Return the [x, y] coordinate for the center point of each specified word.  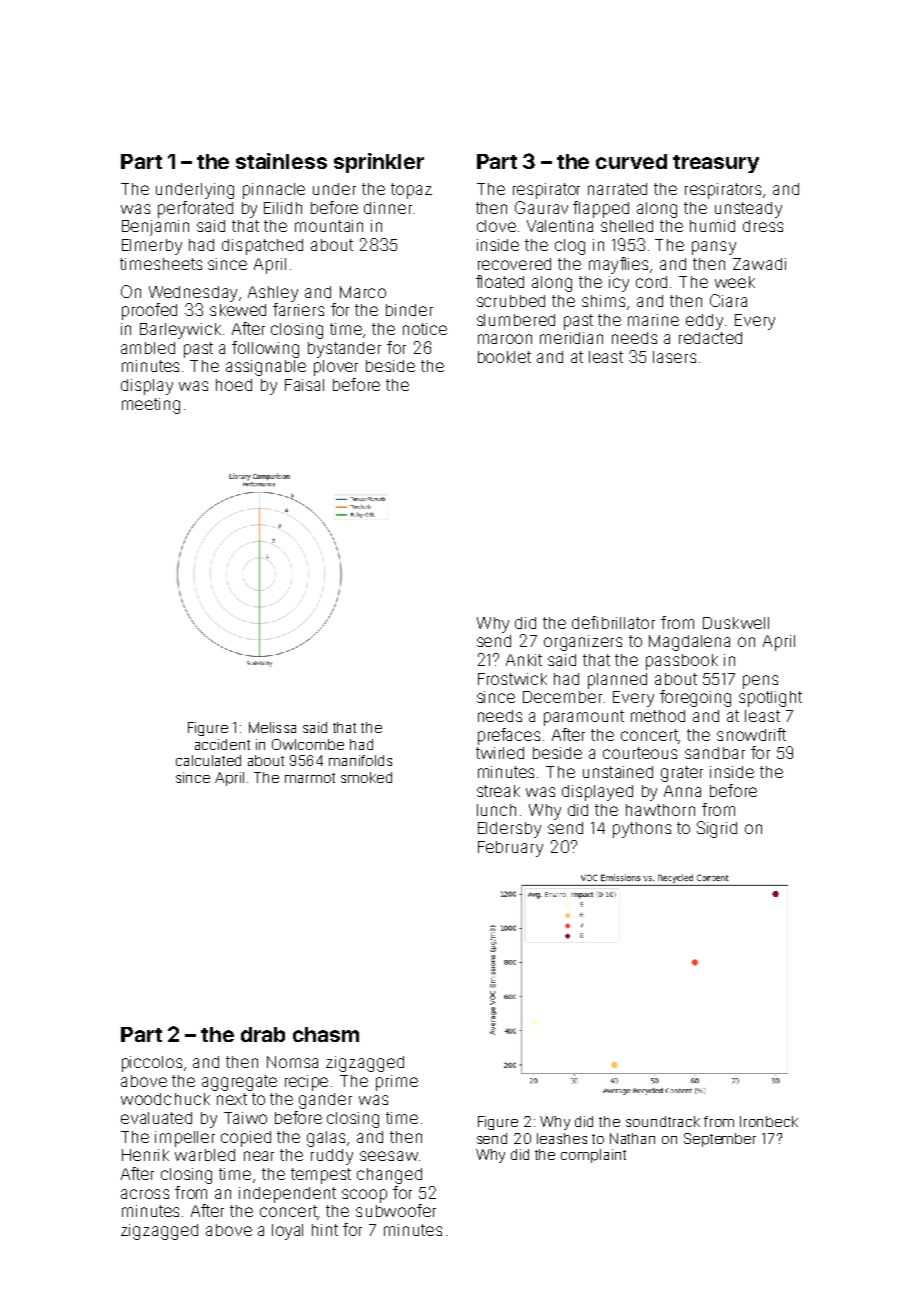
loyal [287, 1232]
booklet [504, 357]
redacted [710, 338]
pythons [642, 830]
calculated [208, 760]
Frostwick [512, 679]
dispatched [262, 247]
